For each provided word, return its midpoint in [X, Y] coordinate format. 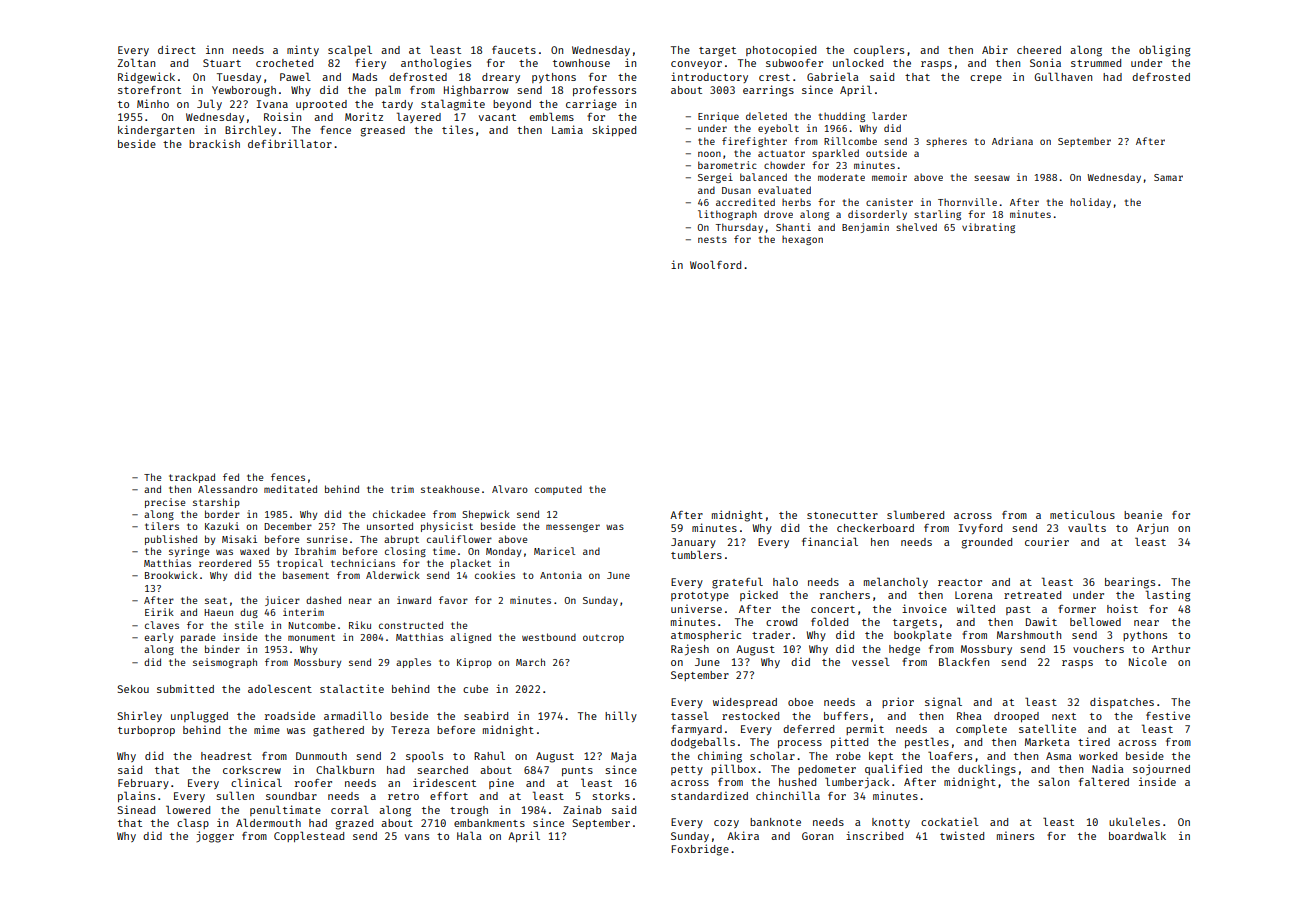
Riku [360, 625]
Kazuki [222, 526]
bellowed [1095, 621]
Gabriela [833, 76]
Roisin [282, 116]
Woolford [715, 264]
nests [712, 239]
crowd [781, 622]
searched [442, 770]
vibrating [988, 228]
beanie [1143, 514]
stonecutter [842, 515]
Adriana [1012, 141]
